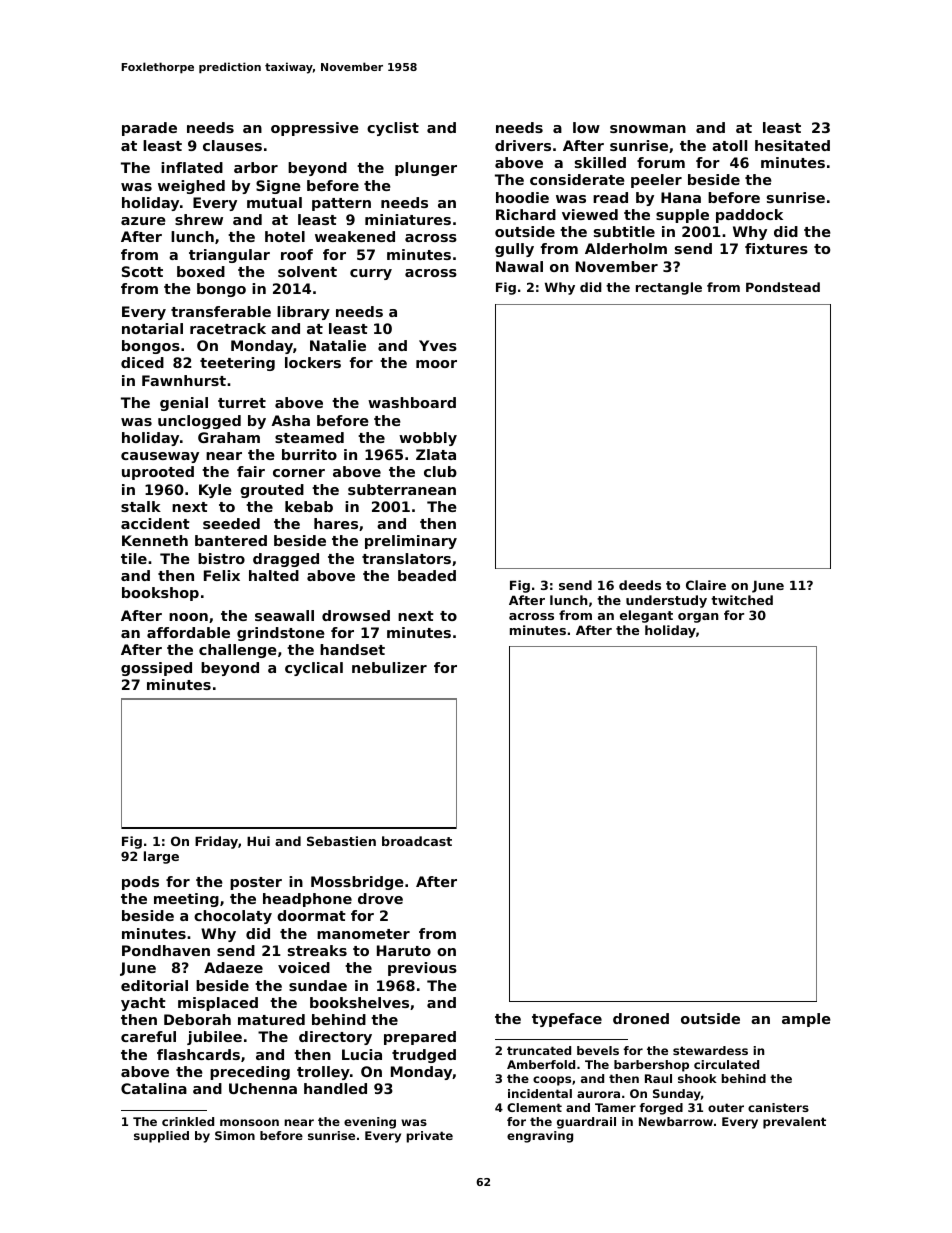 The width and height of the document is (952, 1233). What do you see at coordinates (235, 1135) in the document?
I see `Simon` at bounding box center [235, 1135].
